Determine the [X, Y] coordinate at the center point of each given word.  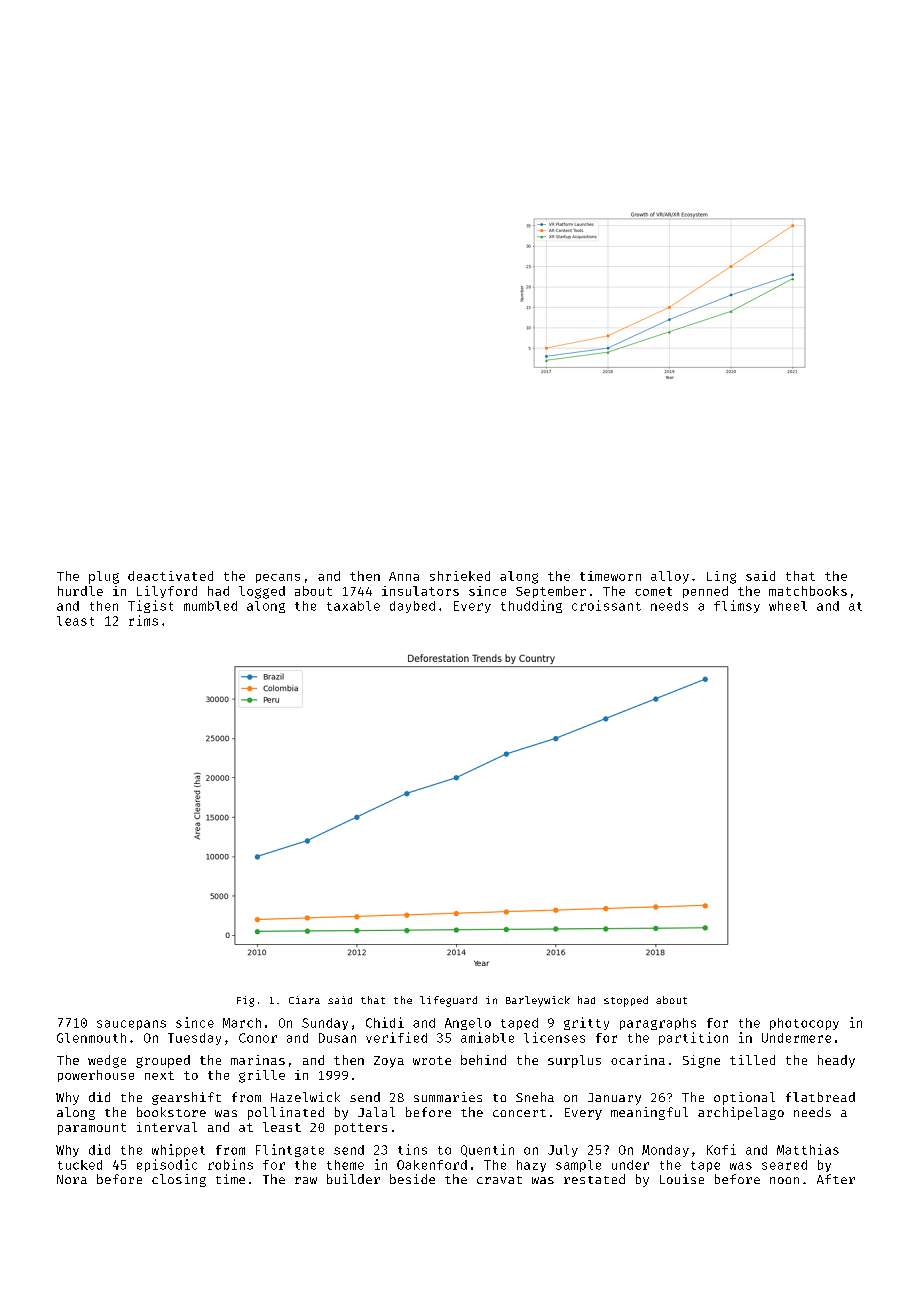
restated [594, 1179]
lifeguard [448, 1001]
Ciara [304, 1000]
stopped [626, 1001]
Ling [721, 577]
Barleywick [538, 1001]
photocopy [804, 1024]
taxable [353, 606]
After [836, 1179]
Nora [72, 1179]
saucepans [131, 1025]
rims [143, 620]
